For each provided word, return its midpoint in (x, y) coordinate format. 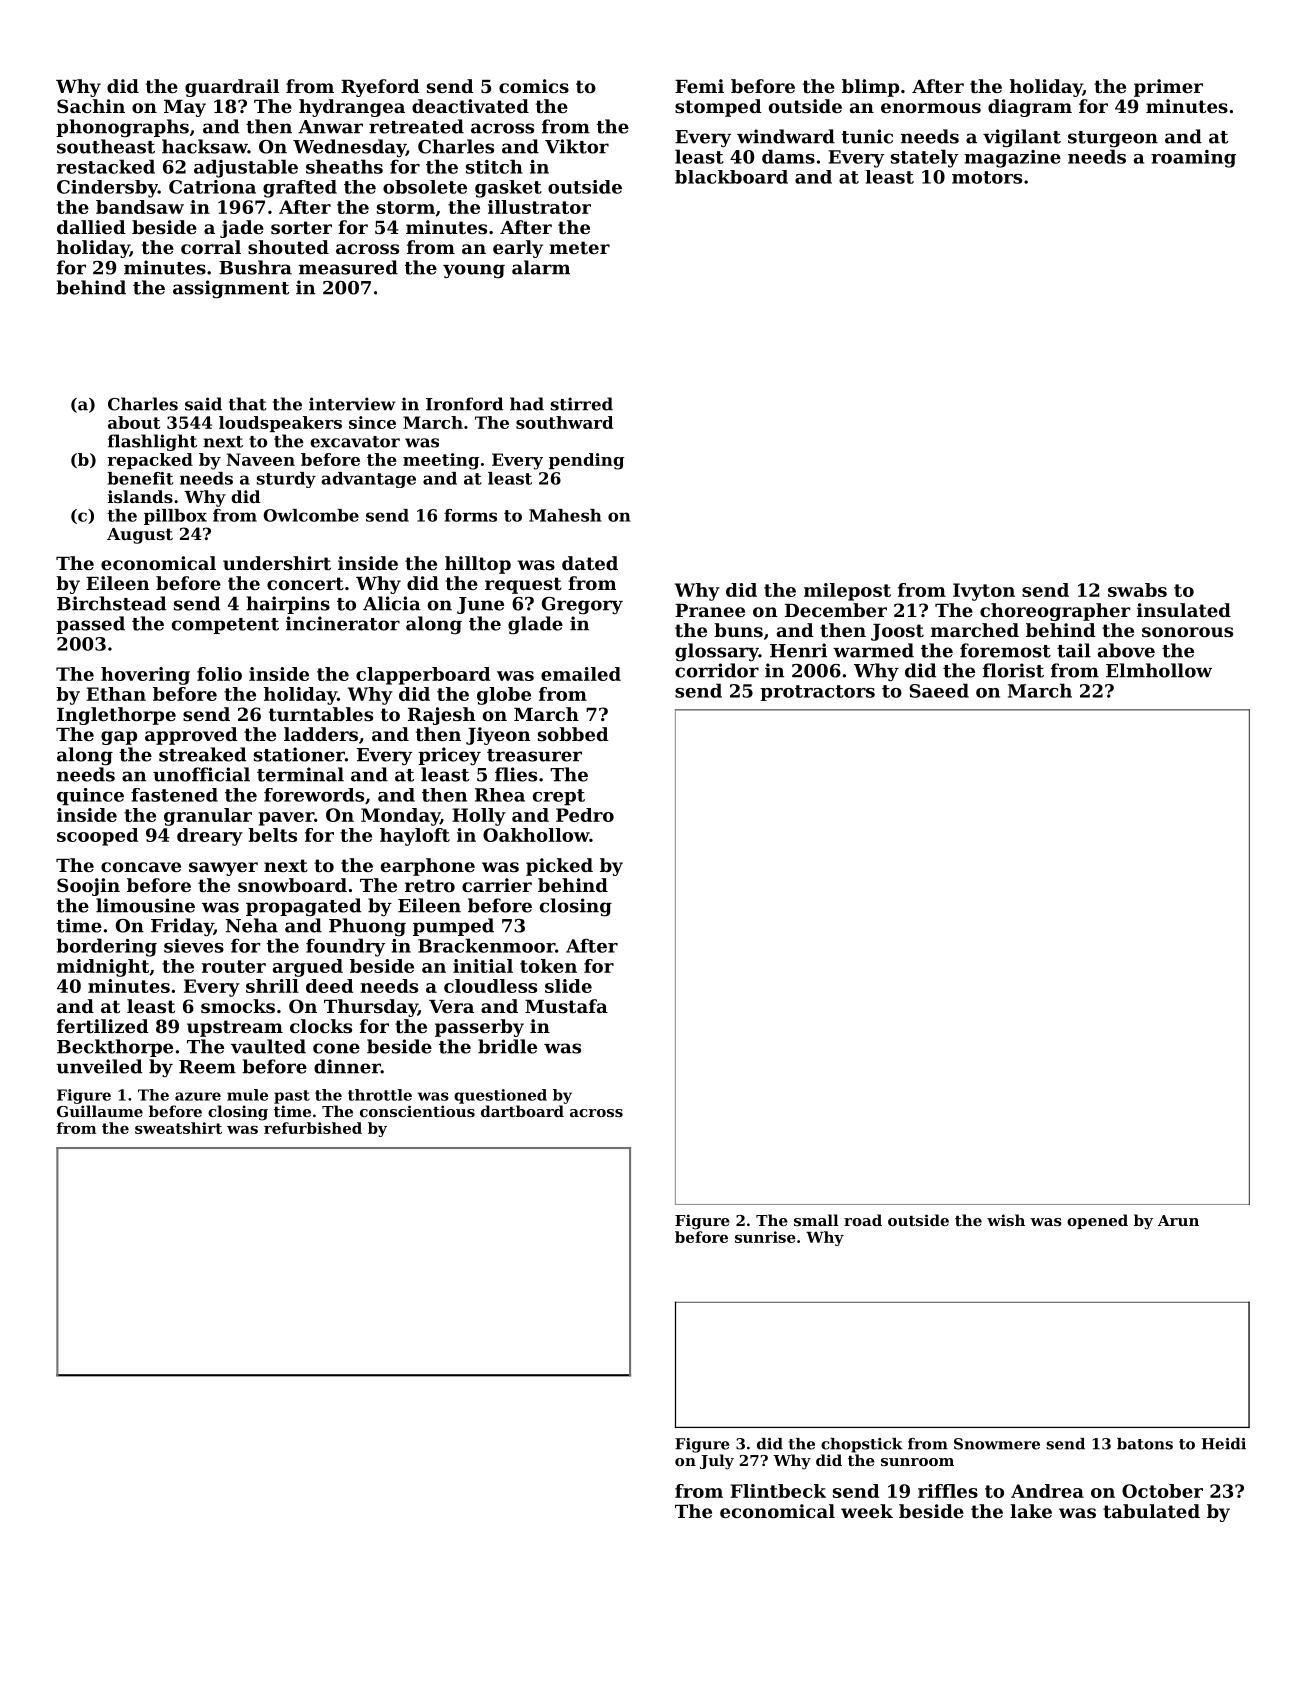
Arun (1178, 1220)
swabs (1137, 590)
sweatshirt (178, 1128)
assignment (231, 289)
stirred (582, 404)
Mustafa (566, 1006)
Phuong (367, 927)
